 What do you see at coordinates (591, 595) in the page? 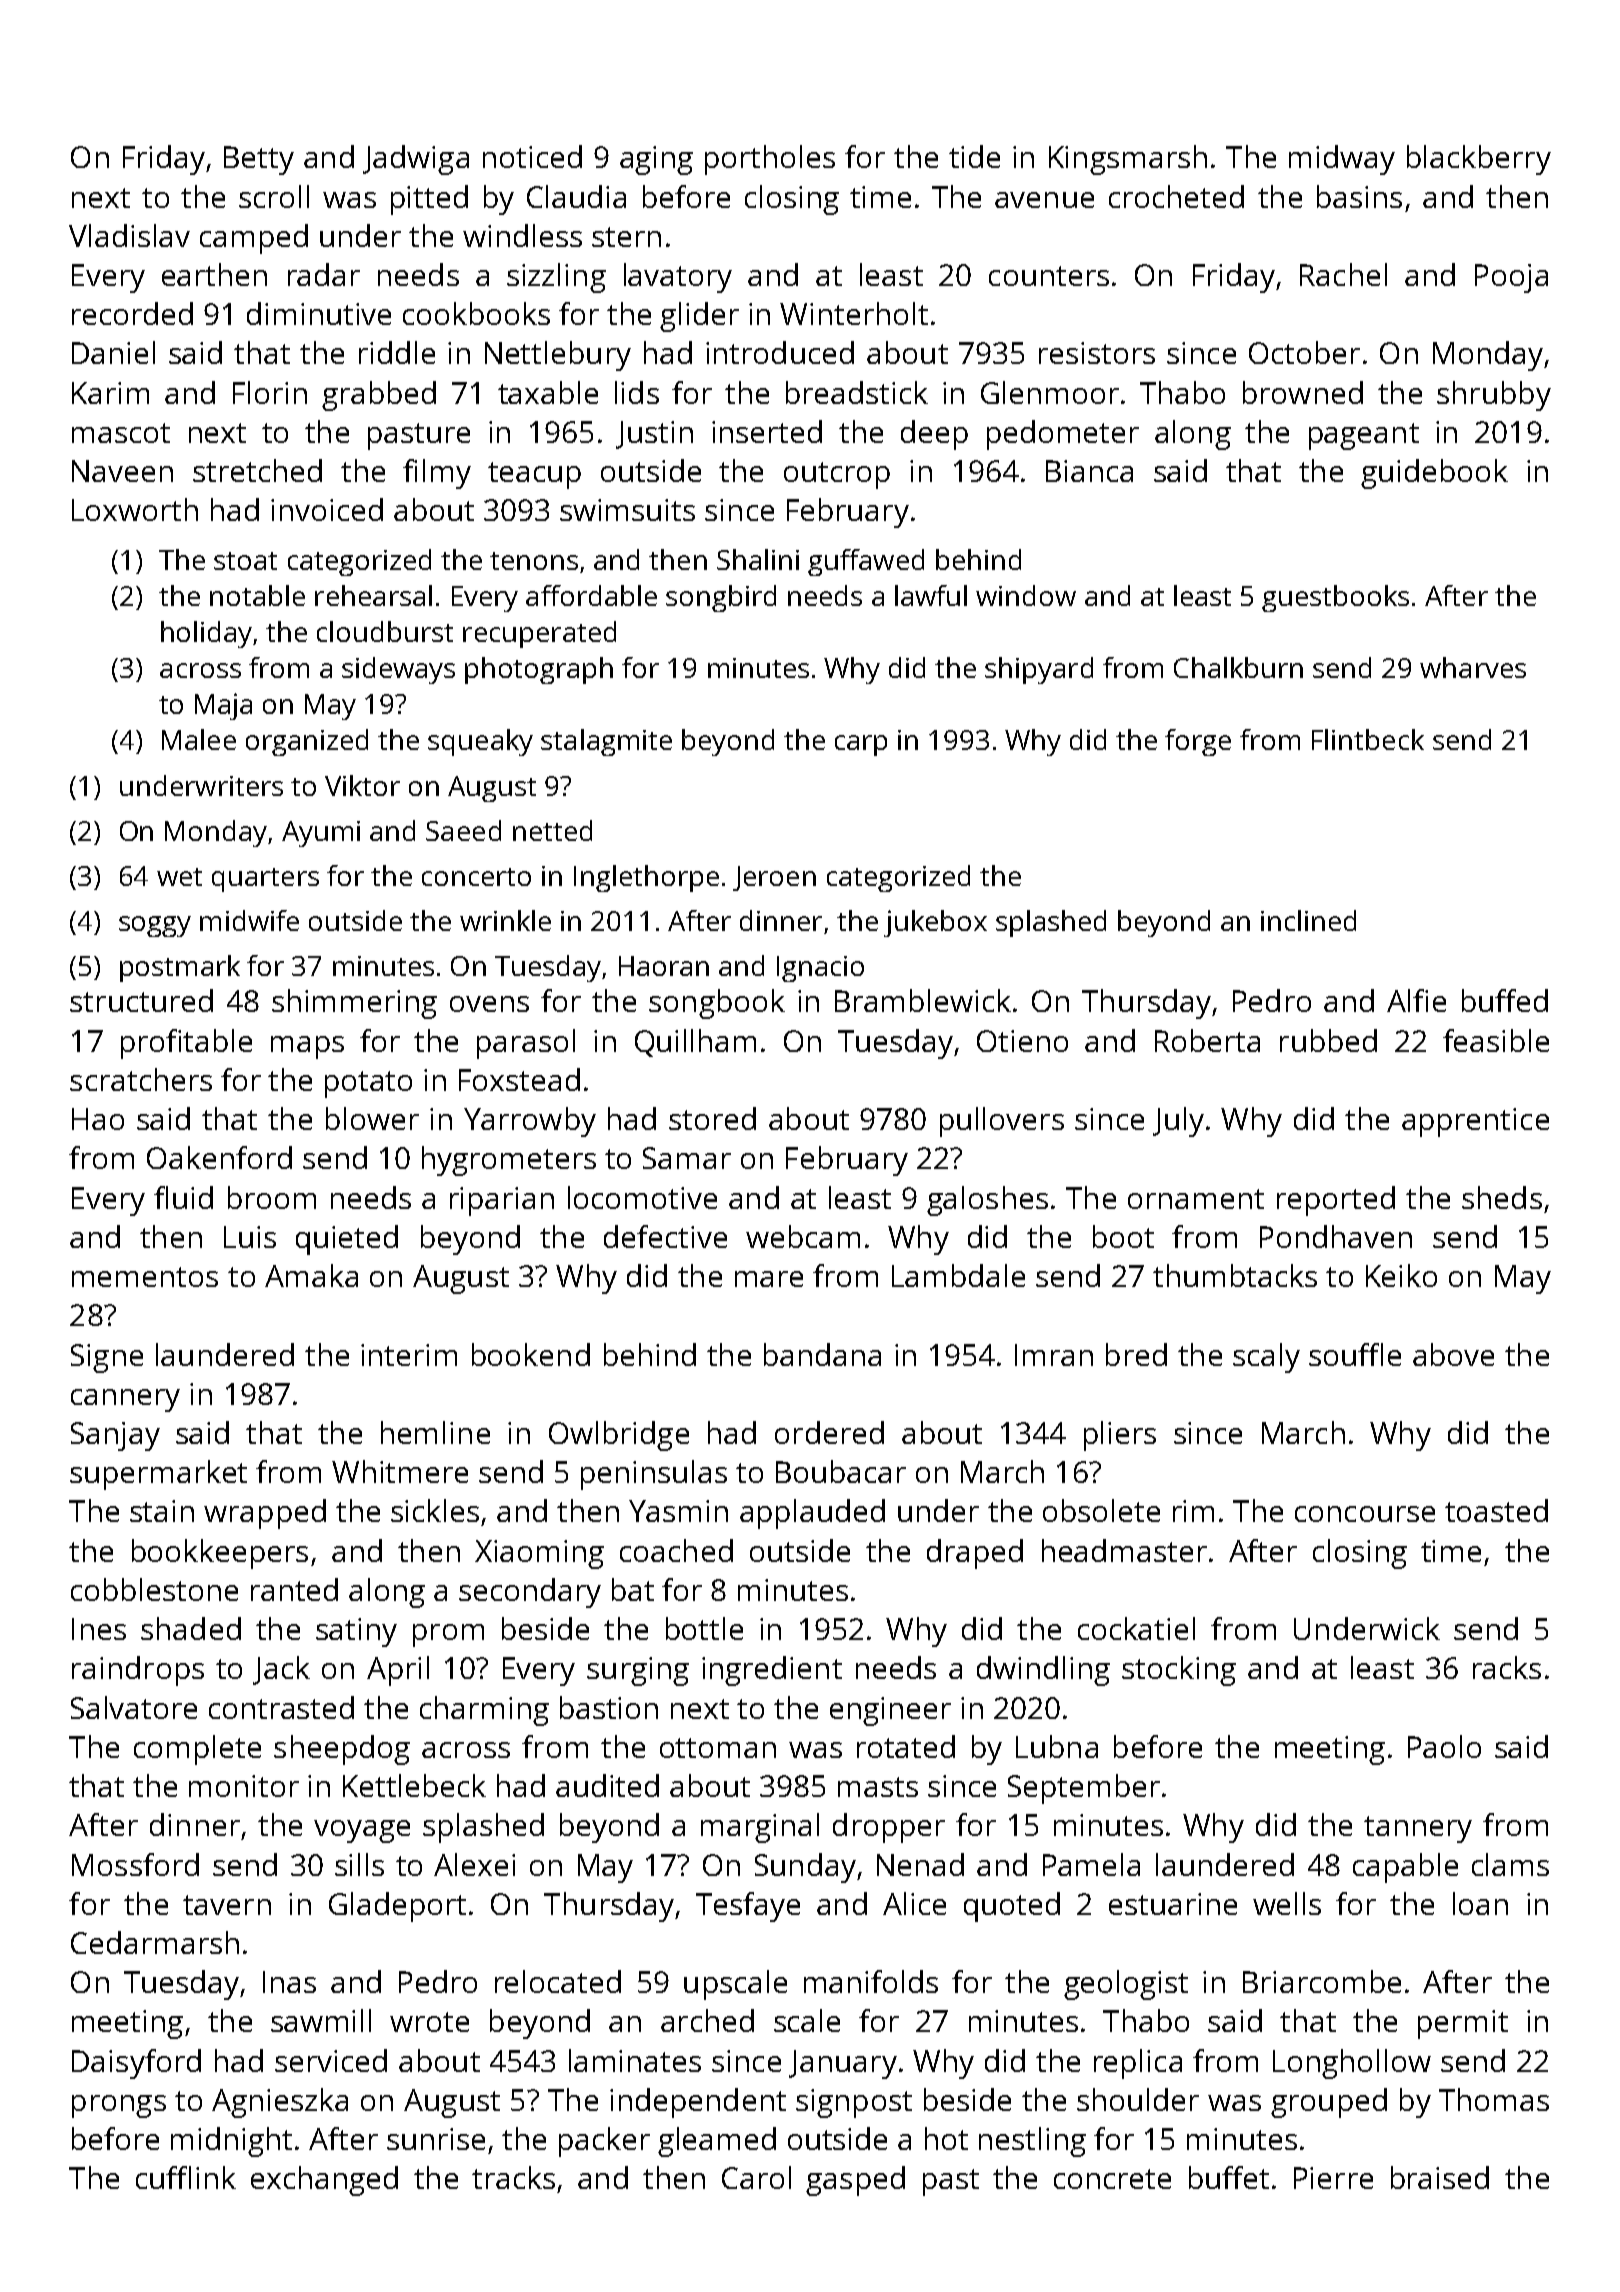
I see `affordable` at bounding box center [591, 595].
